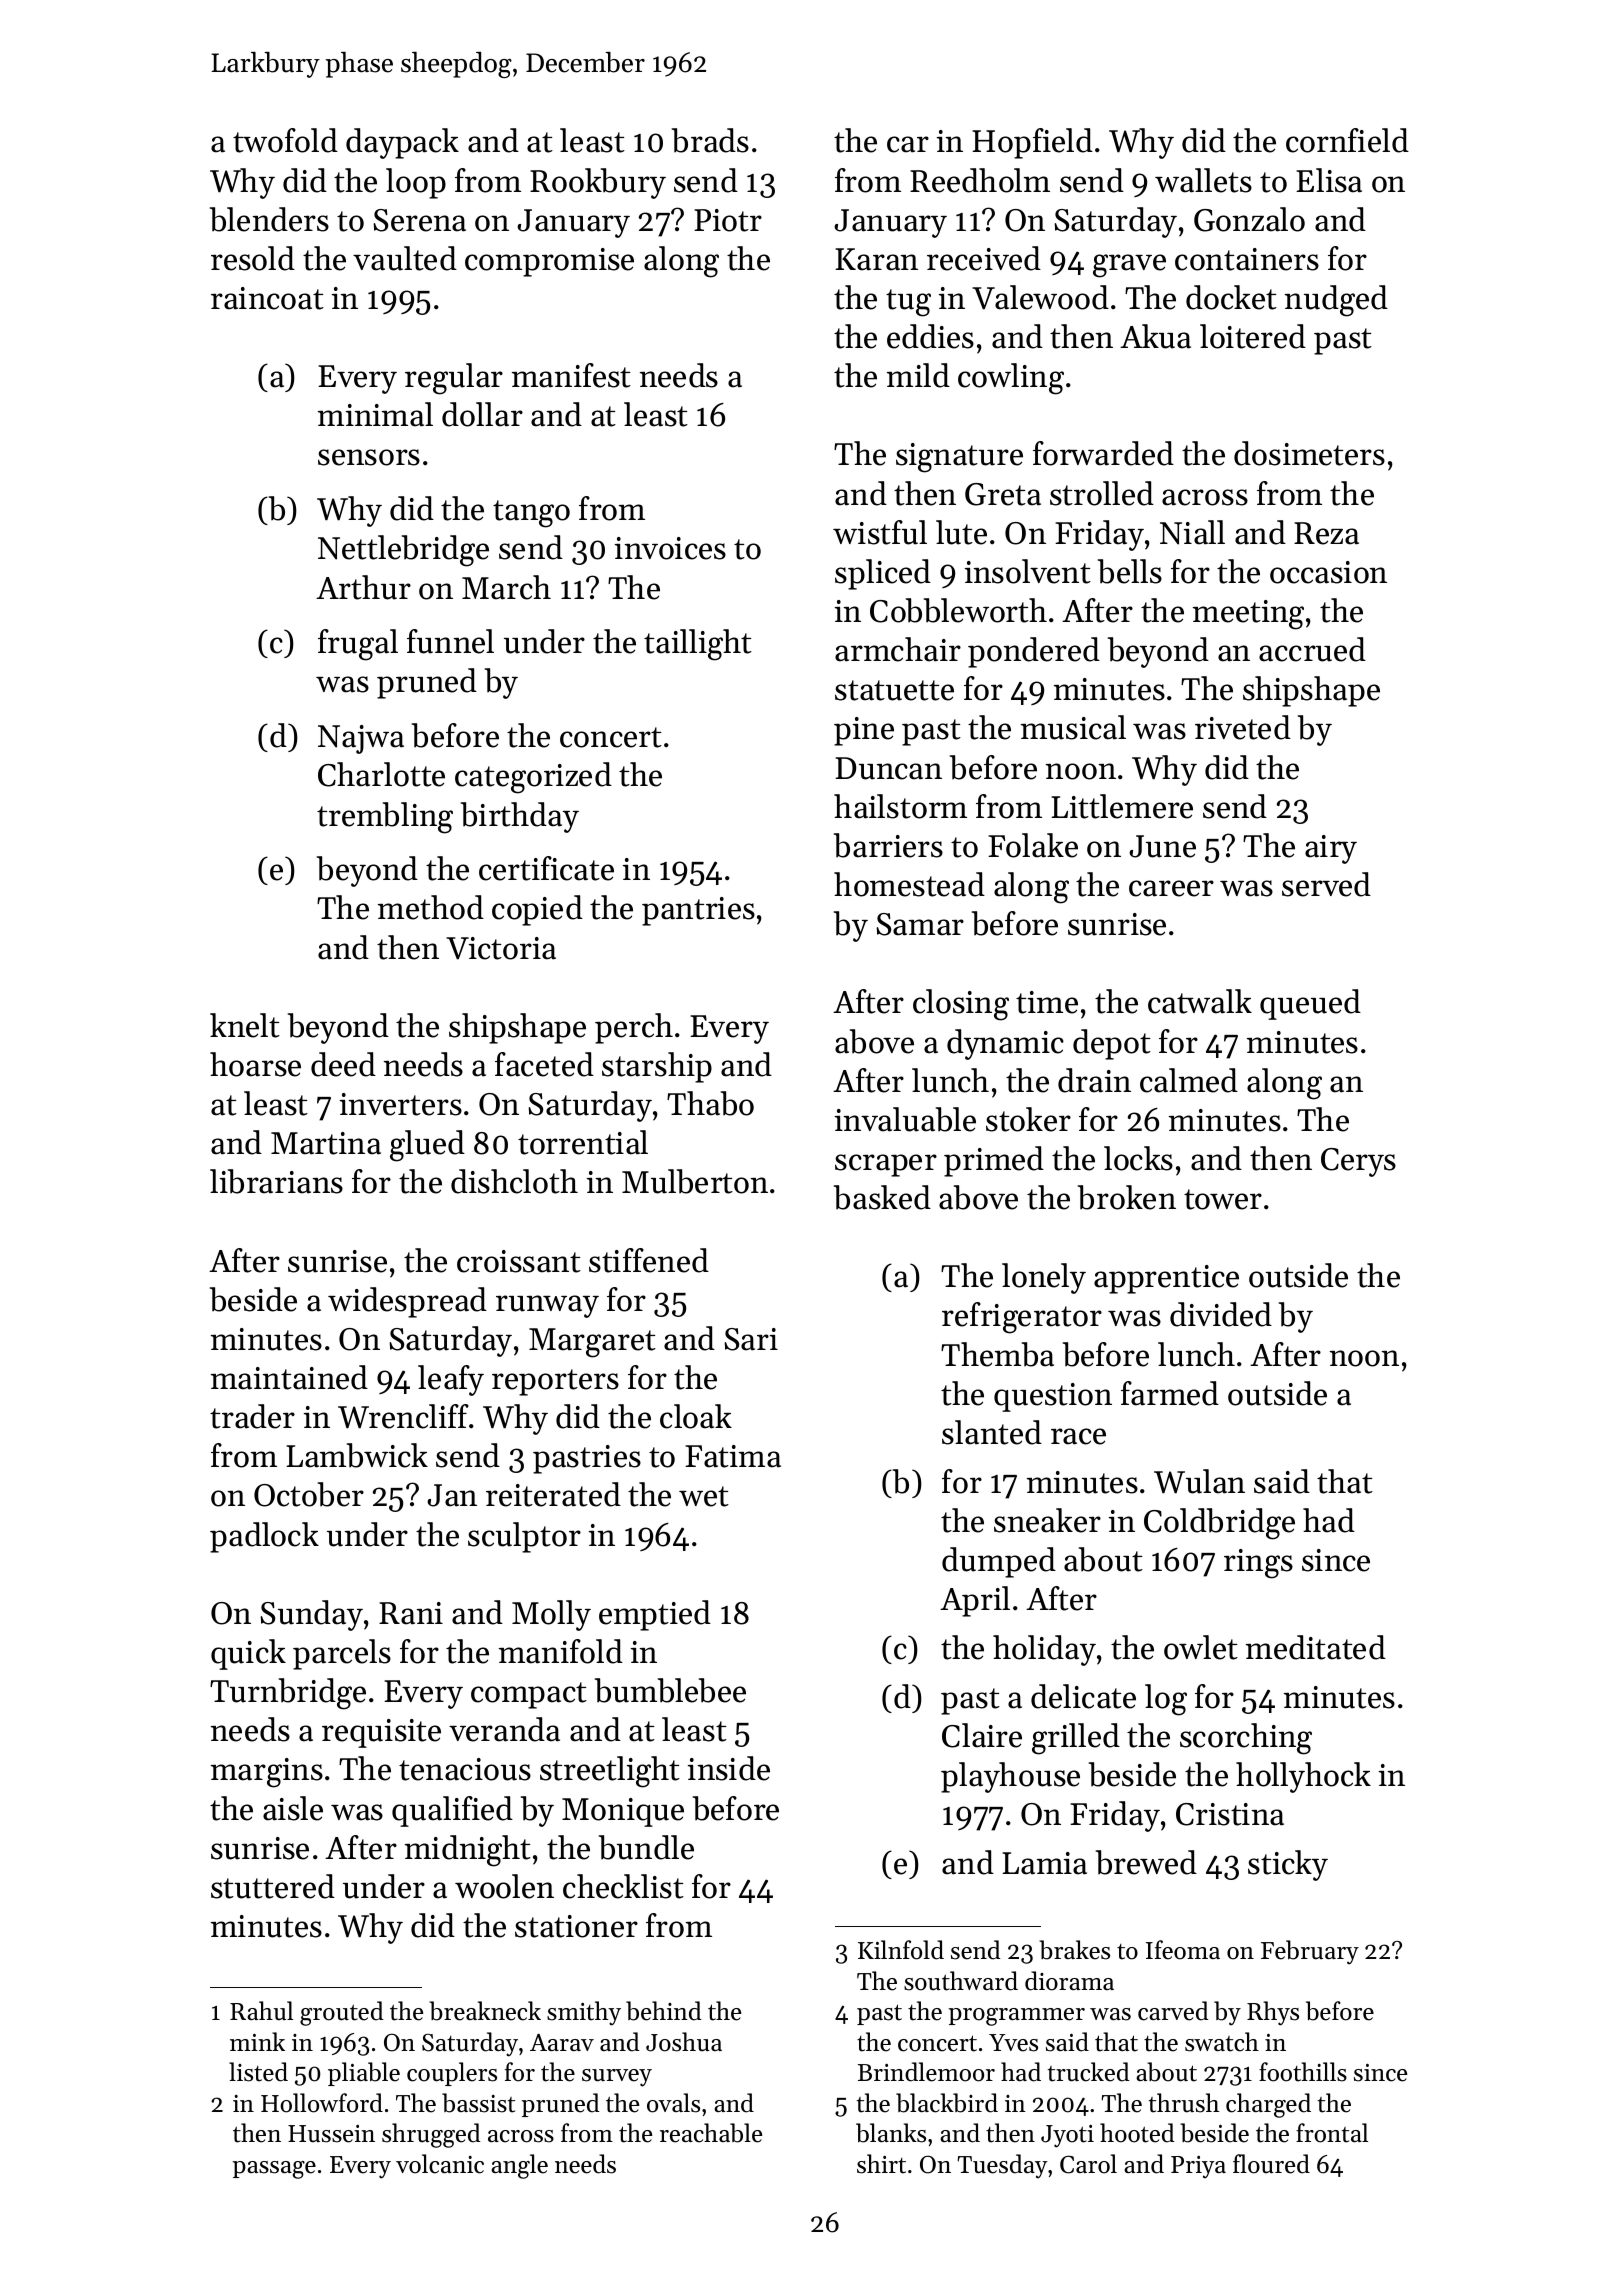 Image resolution: width=1620 pixels, height=2292 pixels. Describe the element at coordinates (920, 924) in the screenshot. I see `Samar` at that location.
